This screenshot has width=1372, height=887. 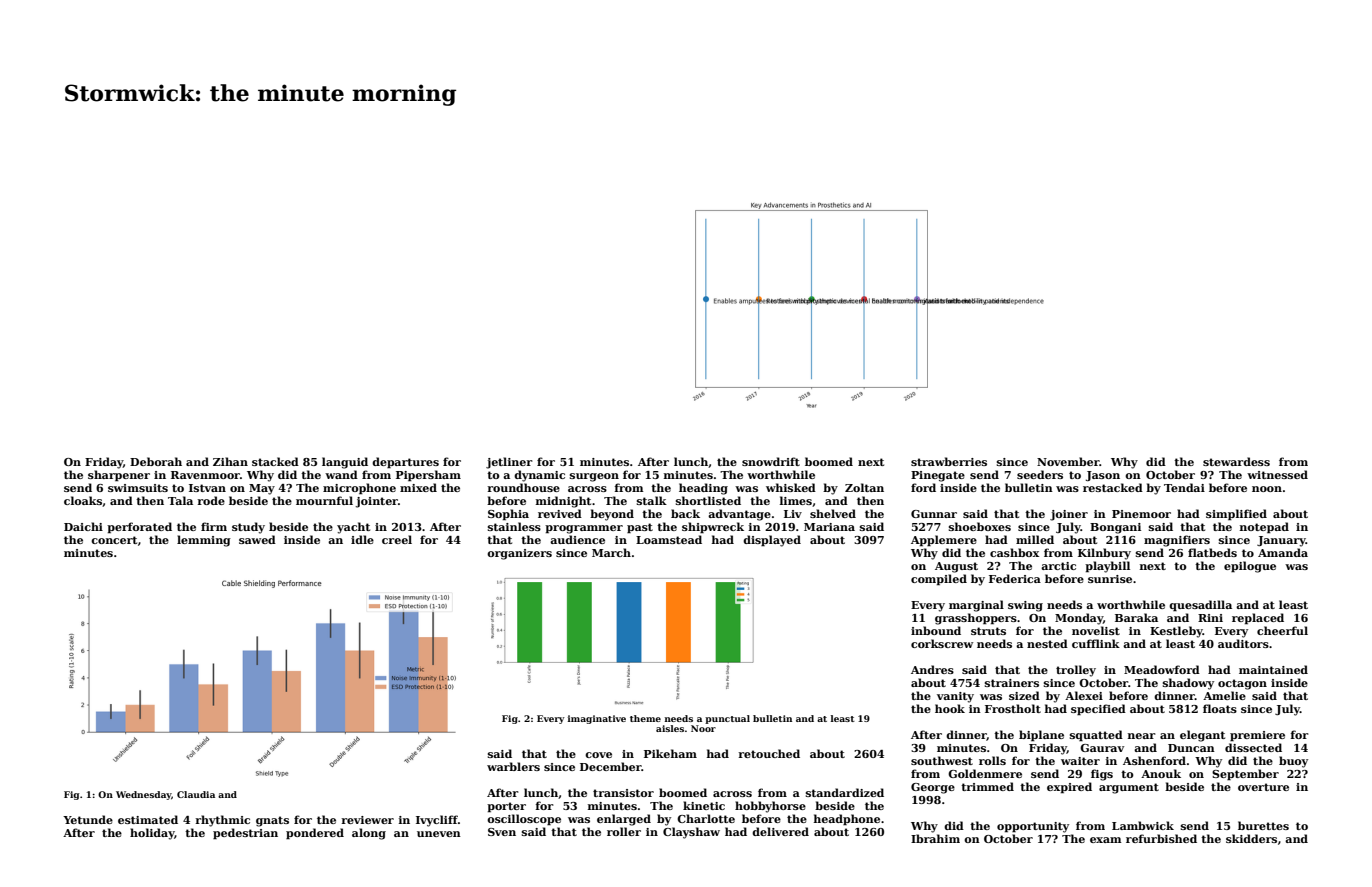 What do you see at coordinates (418, 487) in the screenshot?
I see `mixed` at bounding box center [418, 487].
